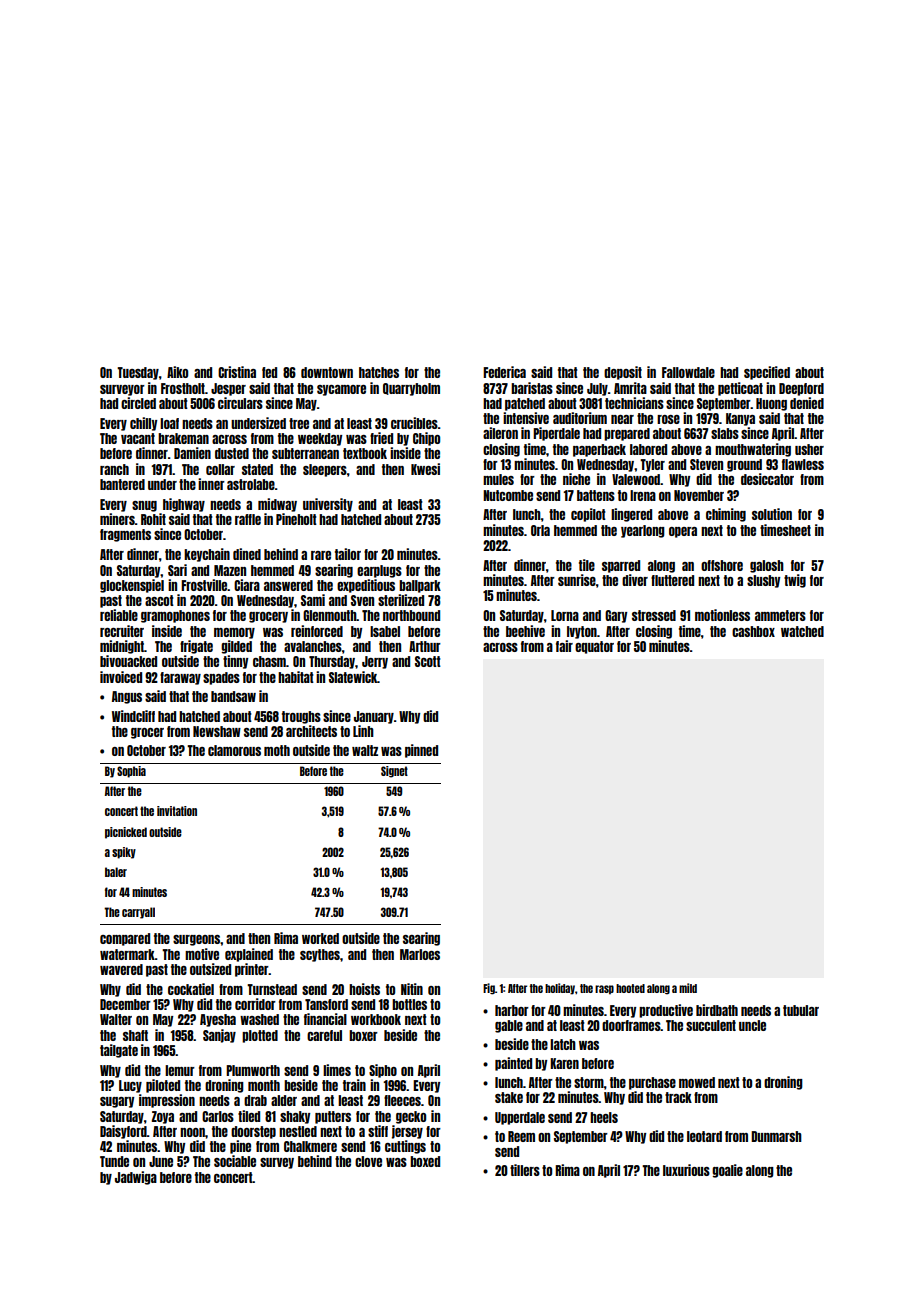 The image size is (924, 1308). What do you see at coordinates (802, 631) in the screenshot?
I see `watched` at bounding box center [802, 631].
